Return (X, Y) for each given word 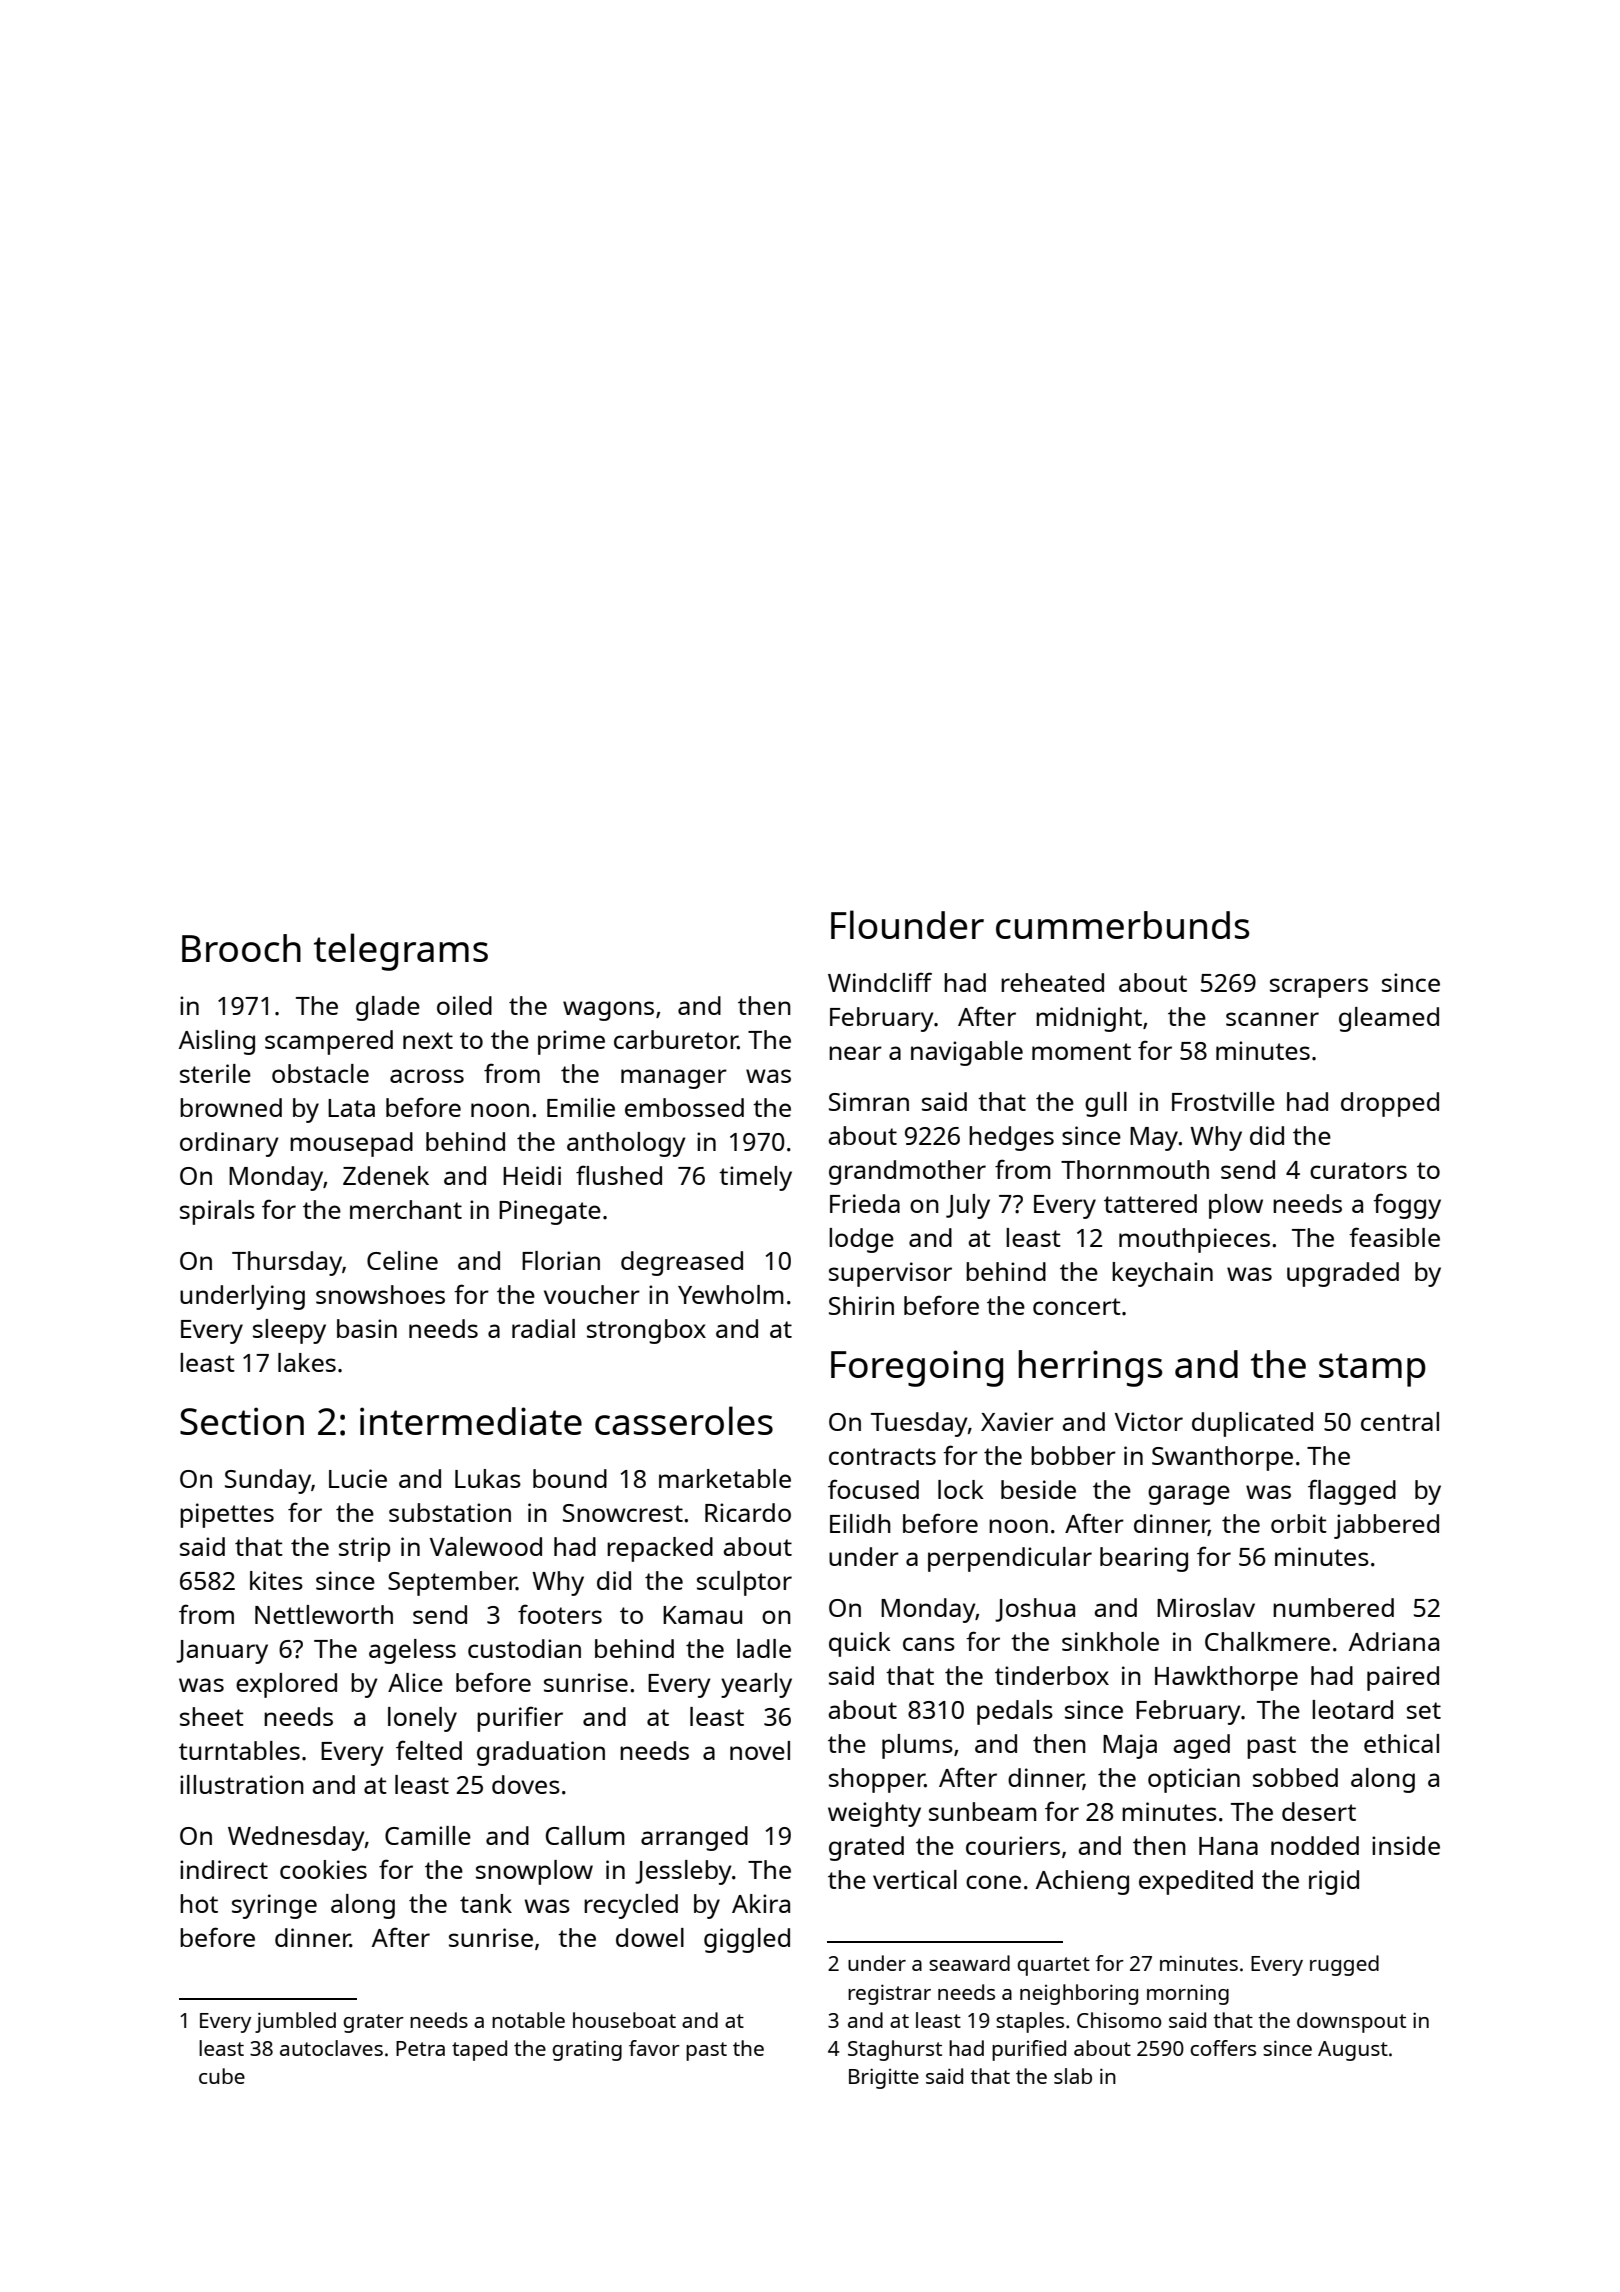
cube (222, 2076)
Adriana (1394, 1641)
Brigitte (884, 2078)
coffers (1223, 2048)
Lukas (488, 1478)
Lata (351, 1108)
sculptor (744, 1583)
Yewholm (731, 1294)
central (1400, 1421)
